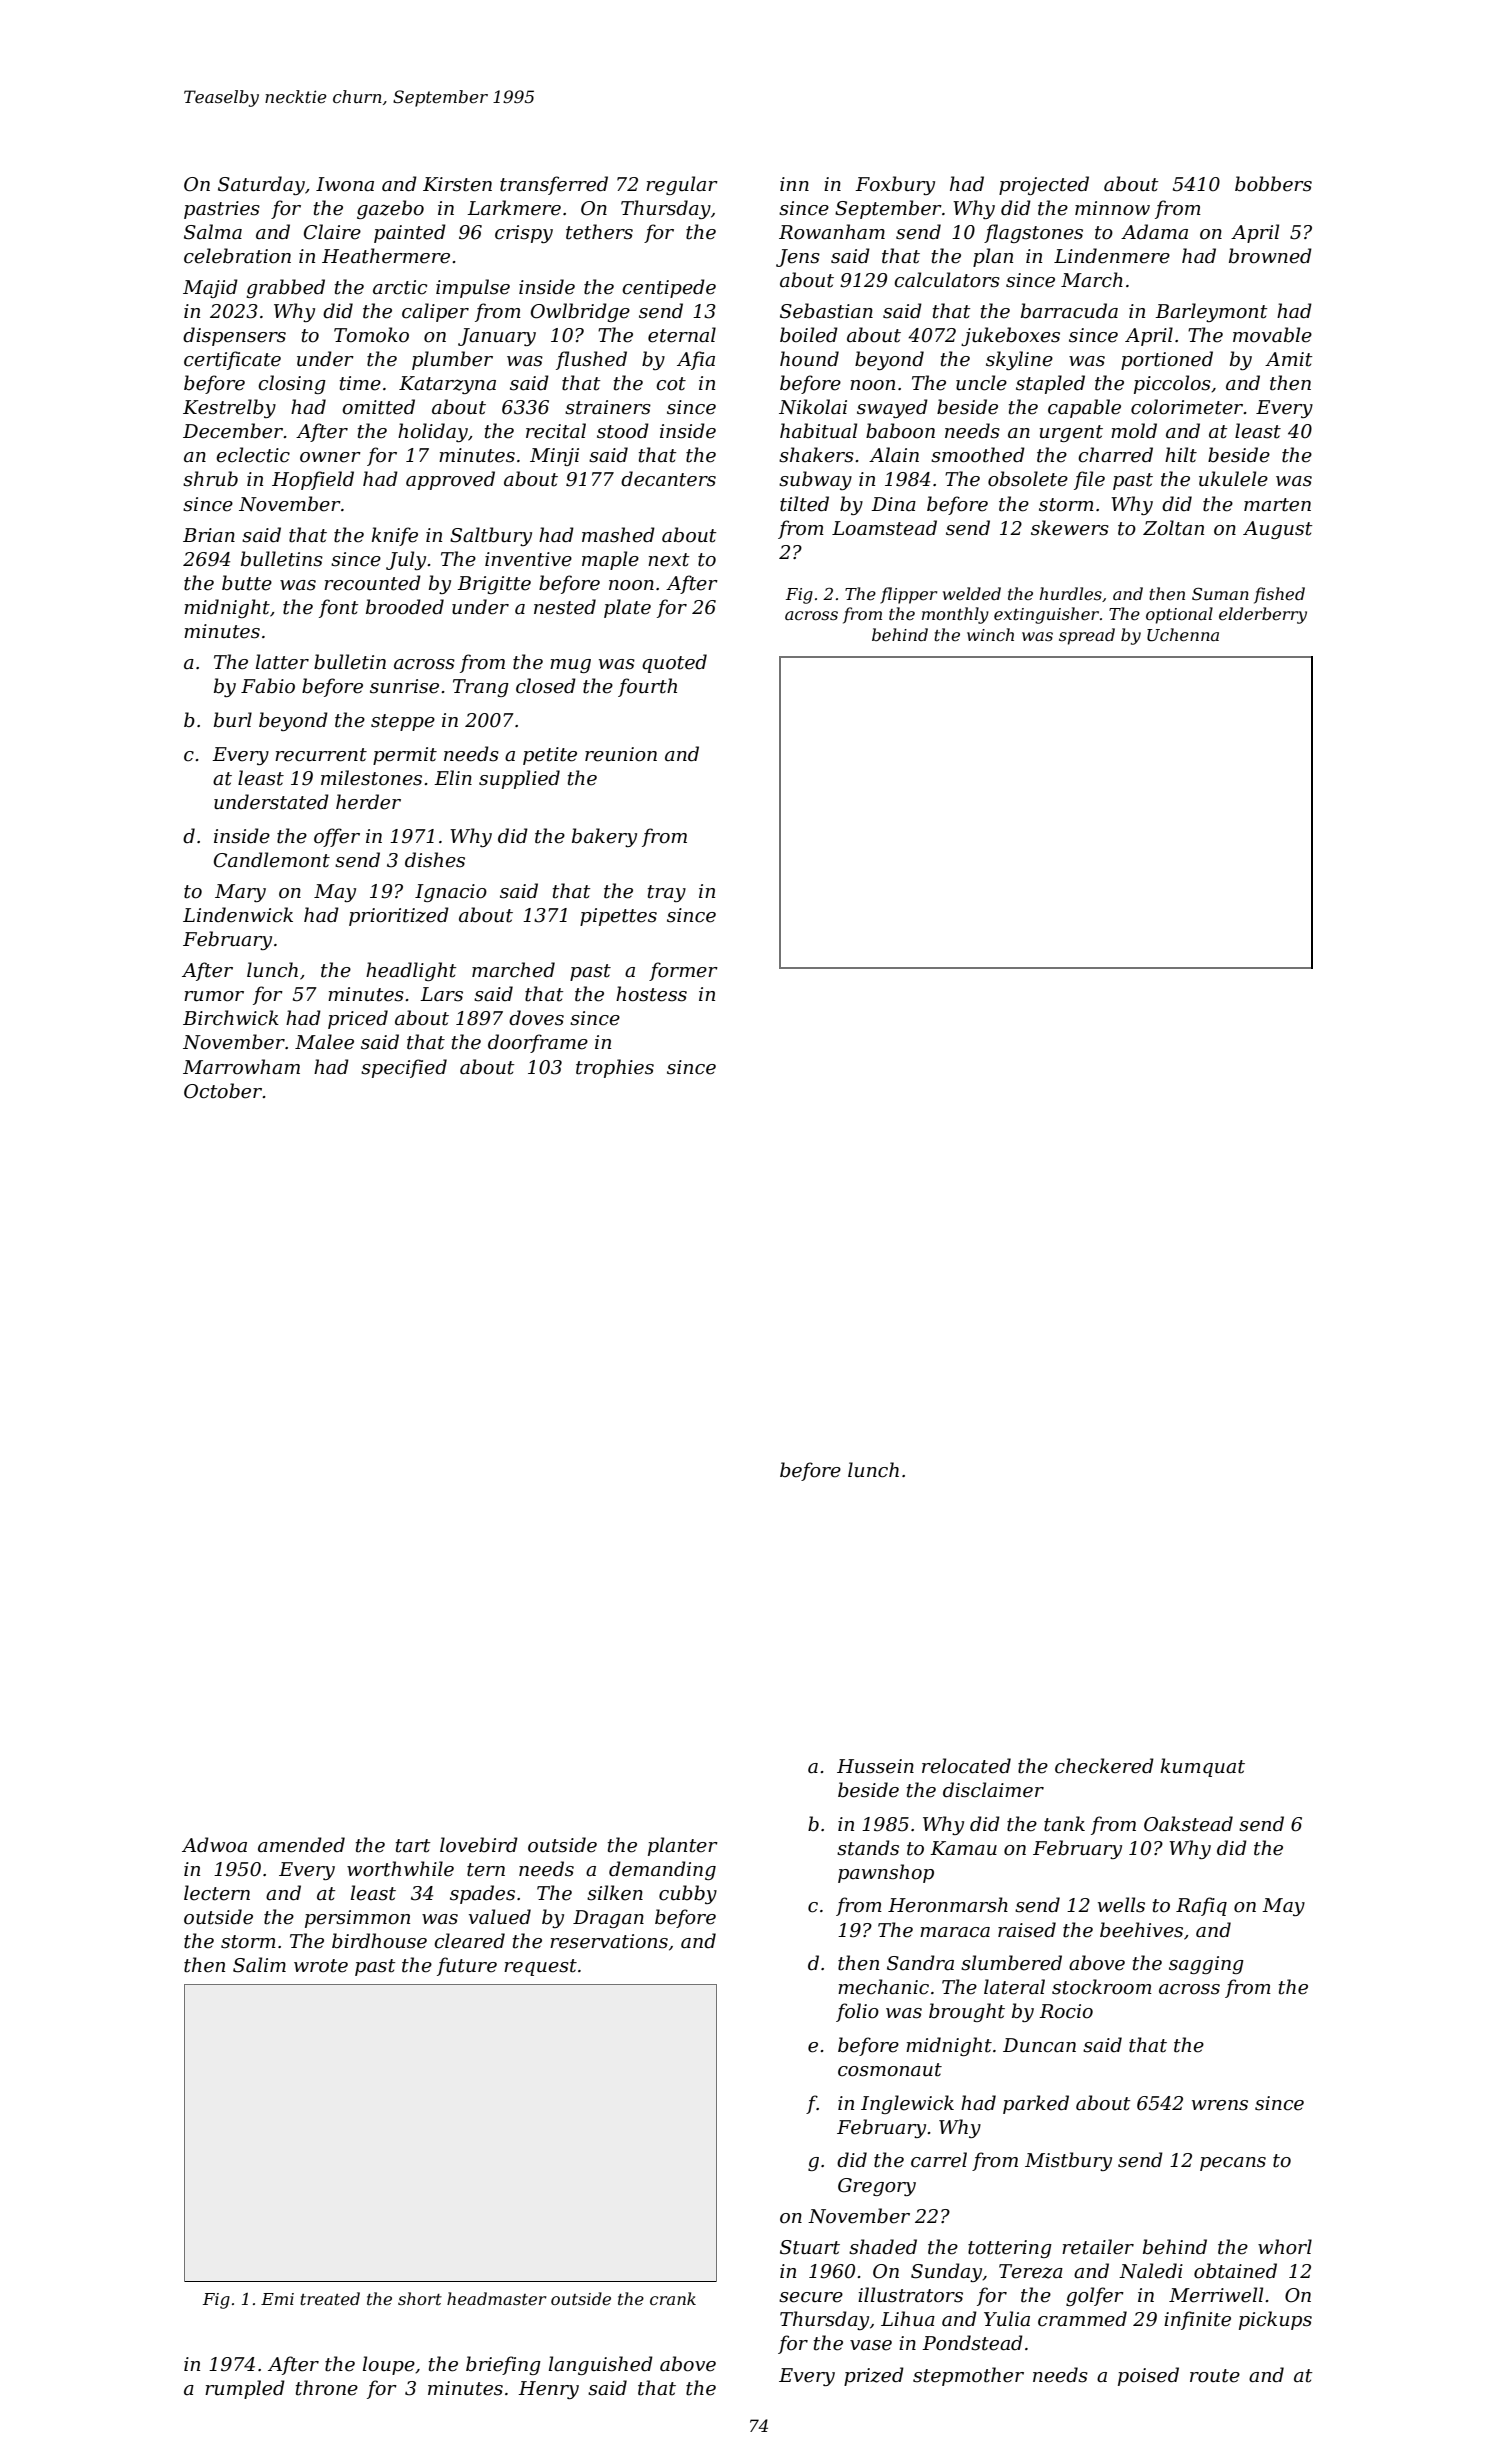  Describe the element at coordinates (214, 1845) in the screenshot. I see `Adwoa` at that location.
